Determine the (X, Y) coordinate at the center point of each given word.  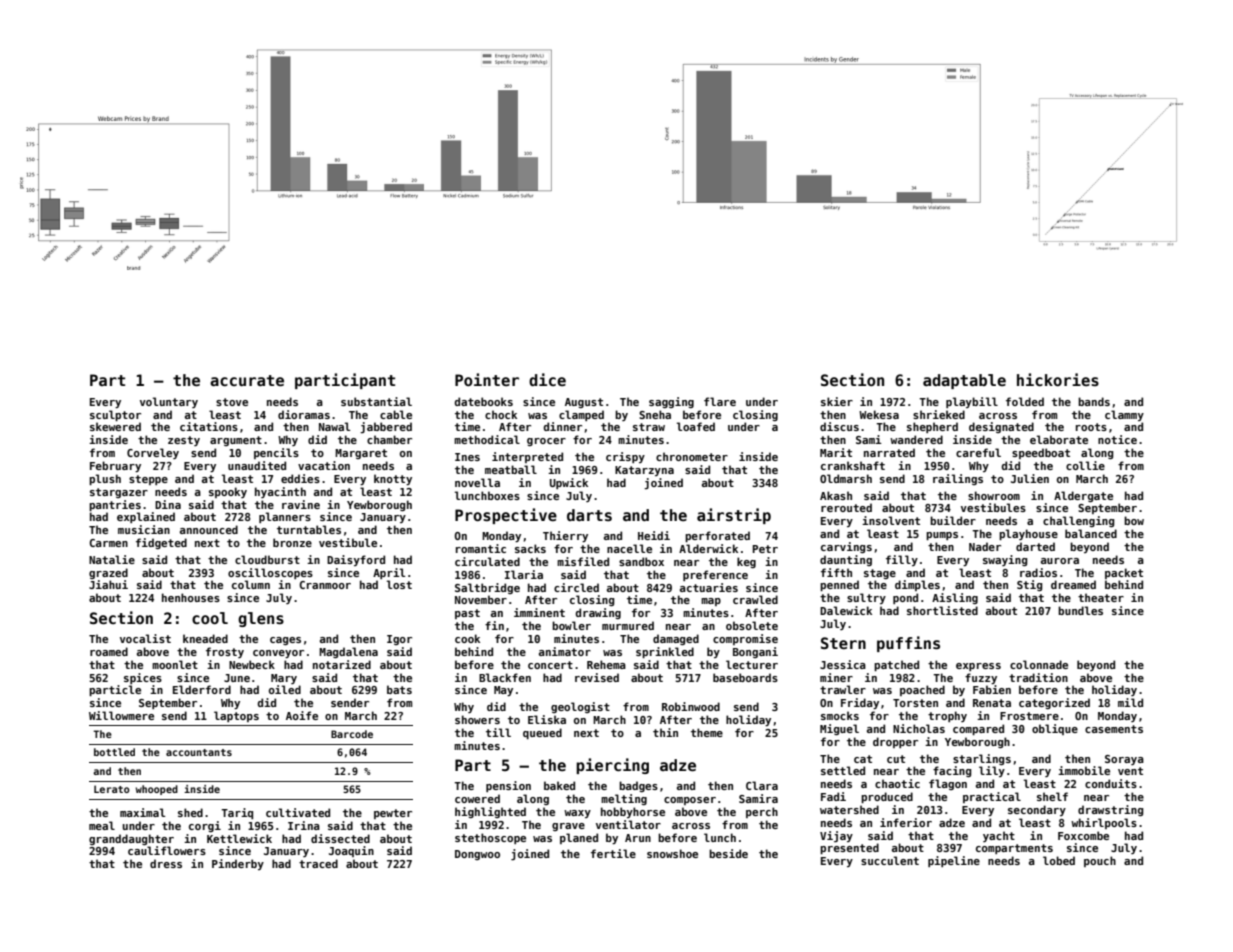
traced (318, 863)
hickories (1058, 379)
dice (547, 379)
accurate (247, 380)
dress (166, 863)
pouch (1100, 861)
